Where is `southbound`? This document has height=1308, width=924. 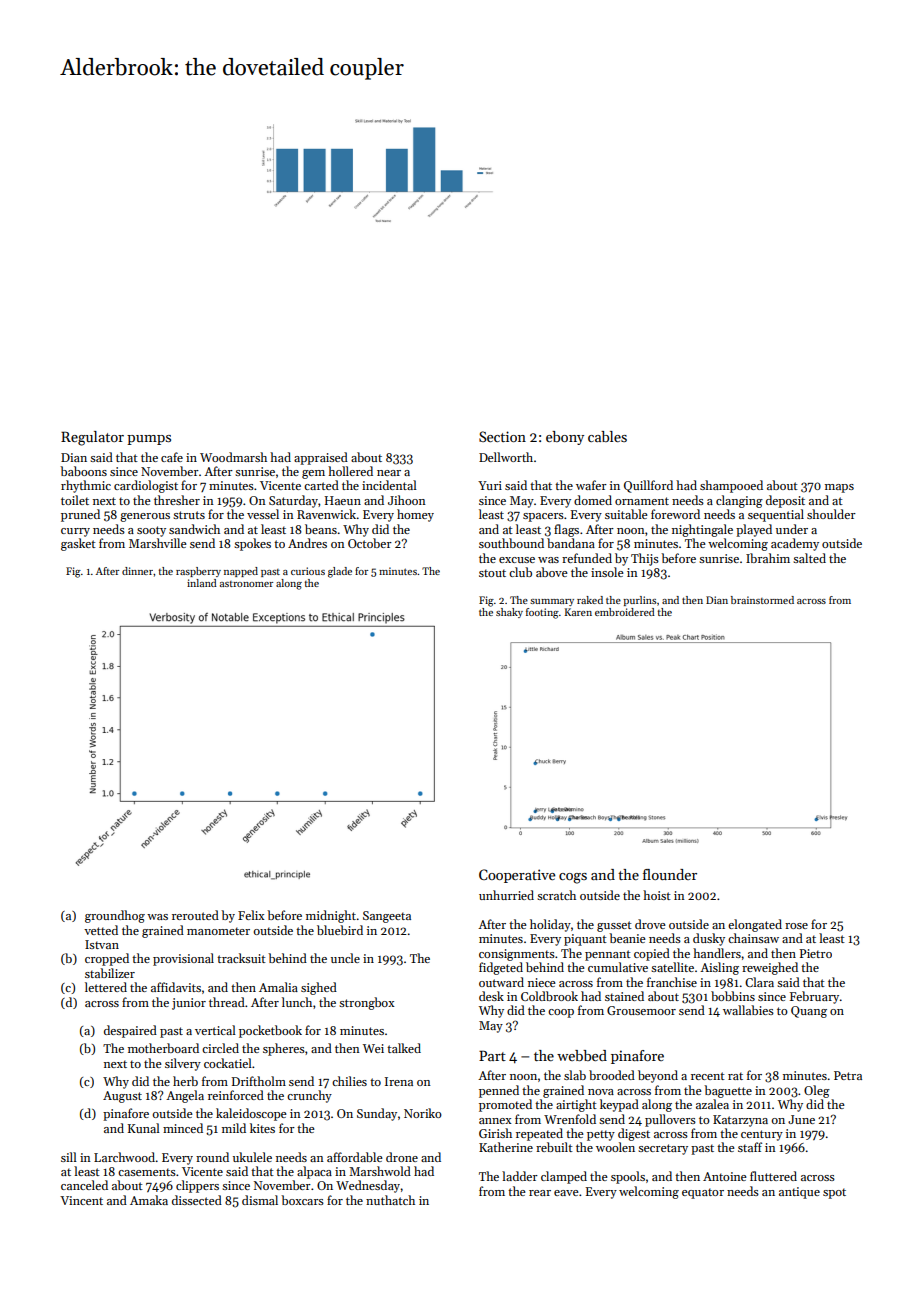
southbound is located at coordinates (511, 543).
